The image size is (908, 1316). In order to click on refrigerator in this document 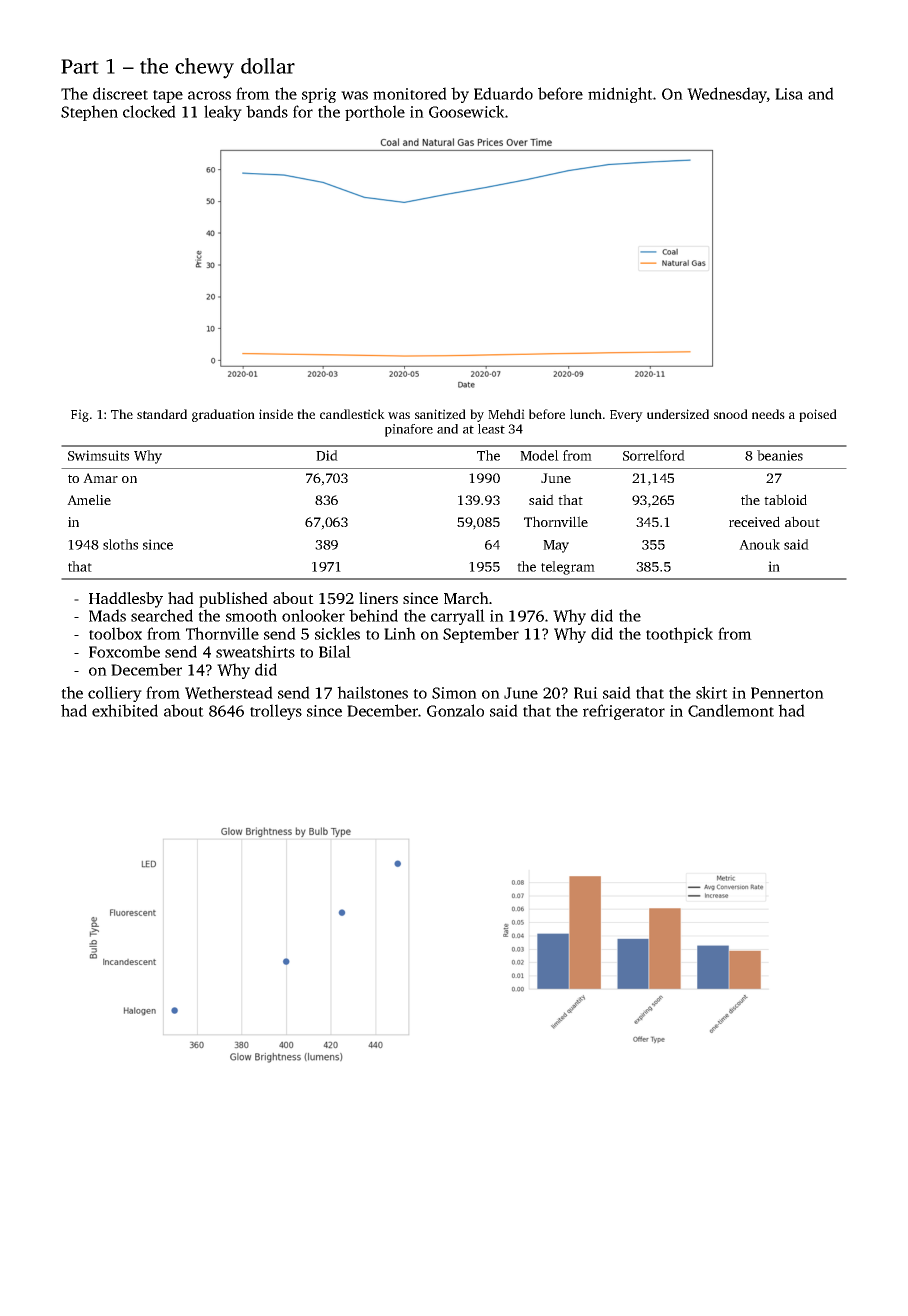, I will do `click(624, 712)`.
